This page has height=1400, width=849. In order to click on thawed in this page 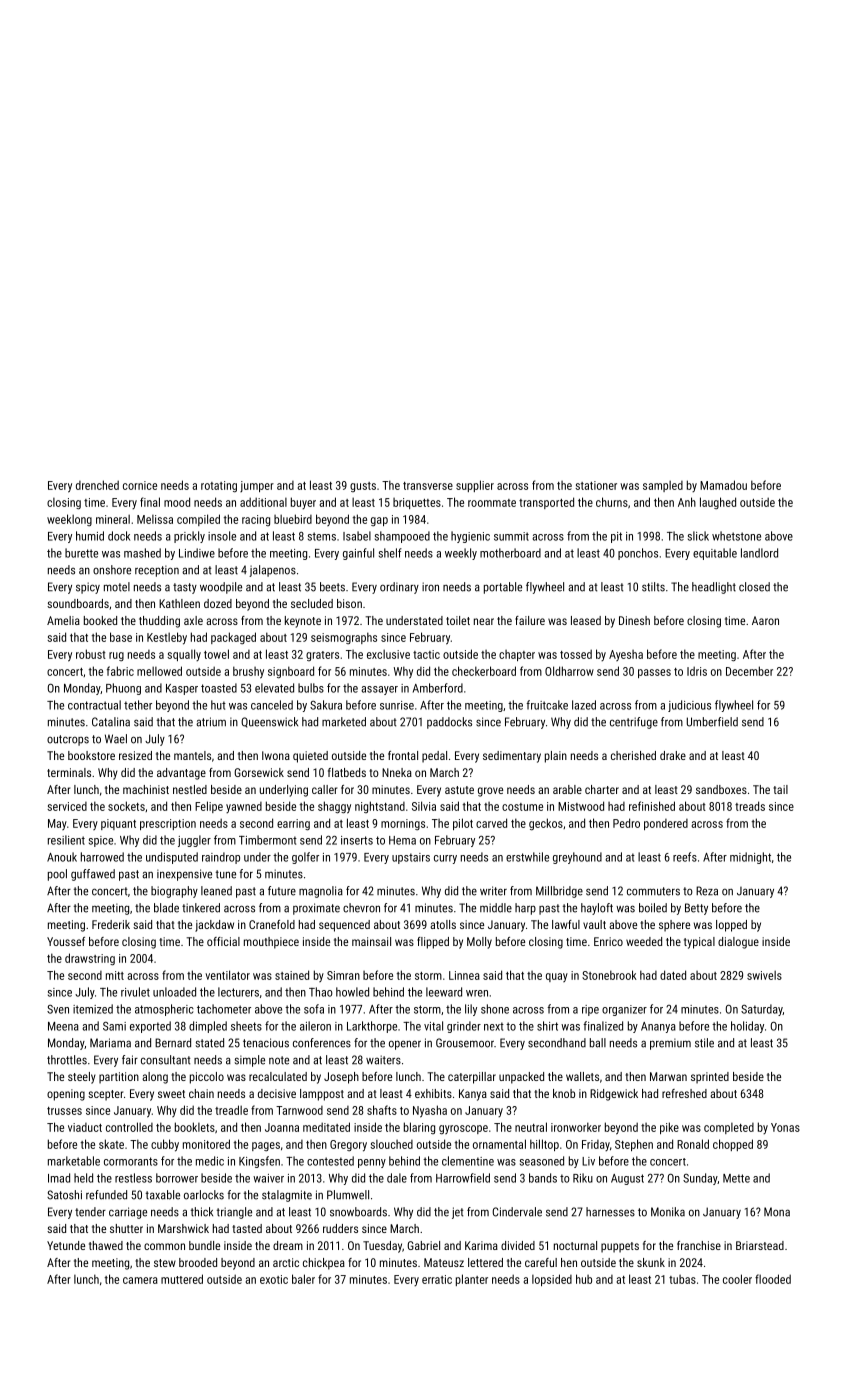, I will do `click(106, 1245)`.
